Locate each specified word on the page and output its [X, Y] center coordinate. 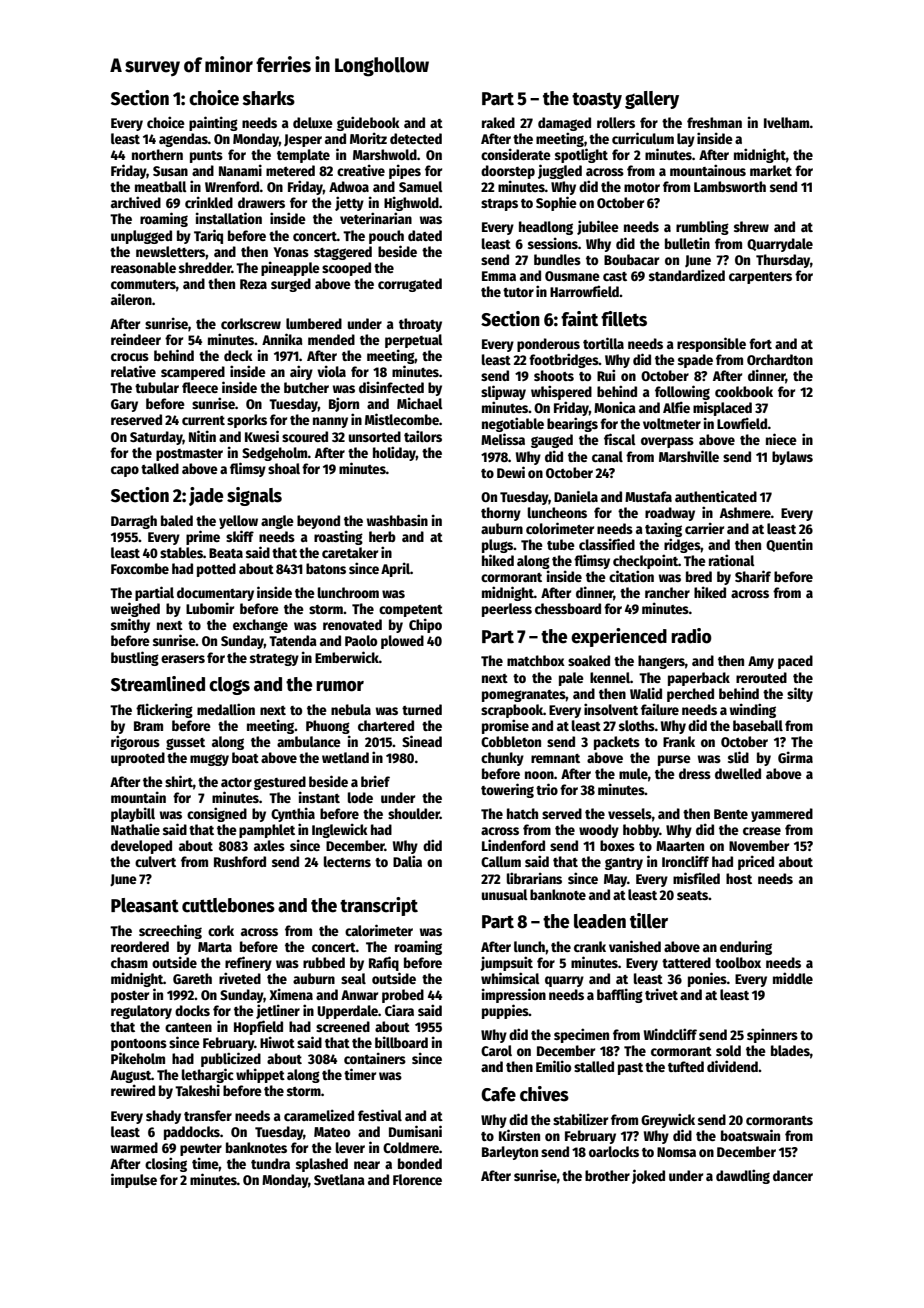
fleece [200, 387]
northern [157, 154]
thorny [501, 514]
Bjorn [344, 404]
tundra [270, 1163]
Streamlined [158, 684]
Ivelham [787, 122]
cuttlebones [228, 905]
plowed [402, 642]
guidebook [368, 123]
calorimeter [379, 930]
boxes [617, 845]
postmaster [189, 455]
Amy [761, 662]
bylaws [792, 458]
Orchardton [780, 359]
